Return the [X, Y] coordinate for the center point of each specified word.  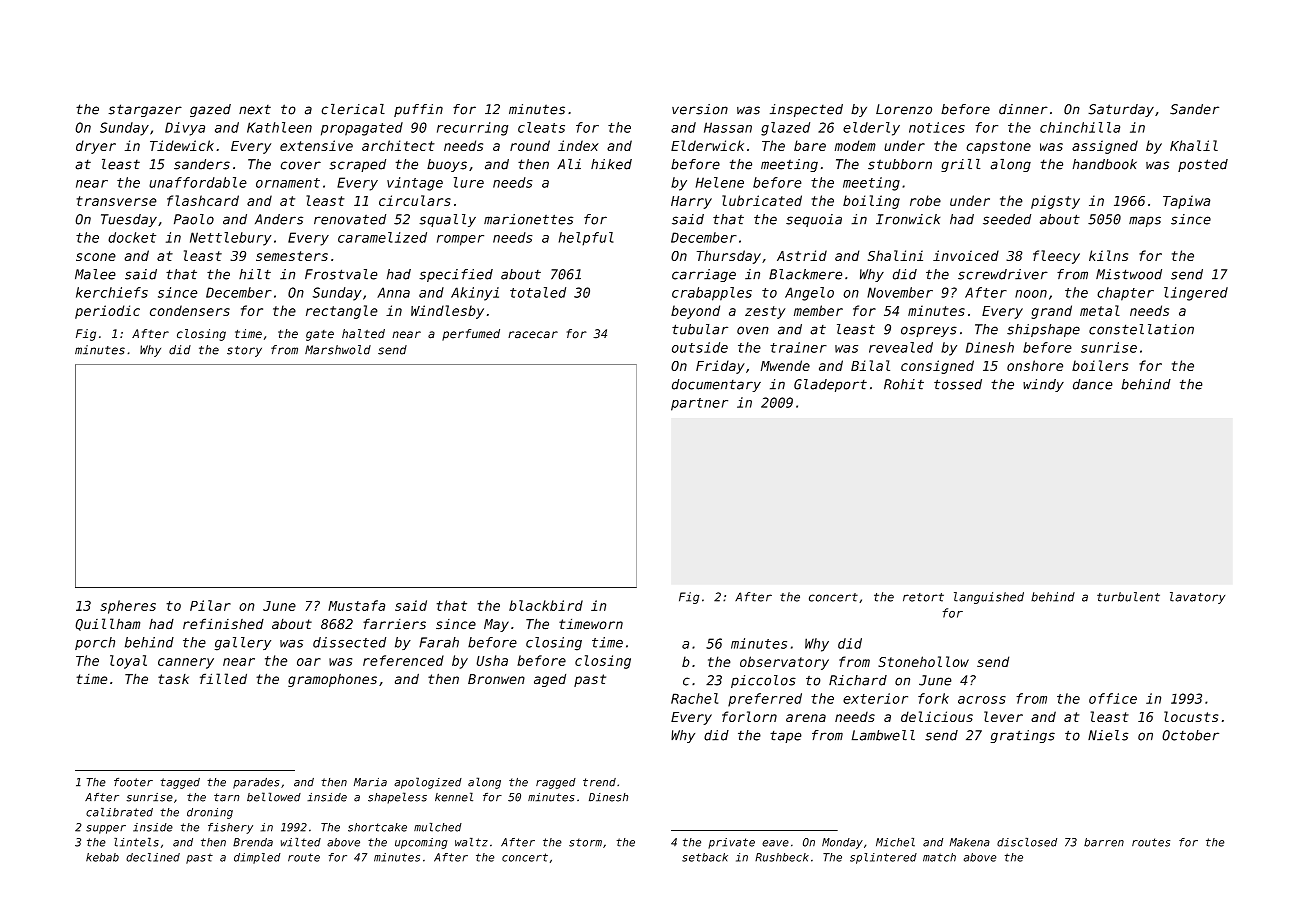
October [1190, 735]
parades [256, 783]
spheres [128, 607]
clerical [353, 109]
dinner [1023, 109]
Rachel [694, 698]
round [530, 145]
